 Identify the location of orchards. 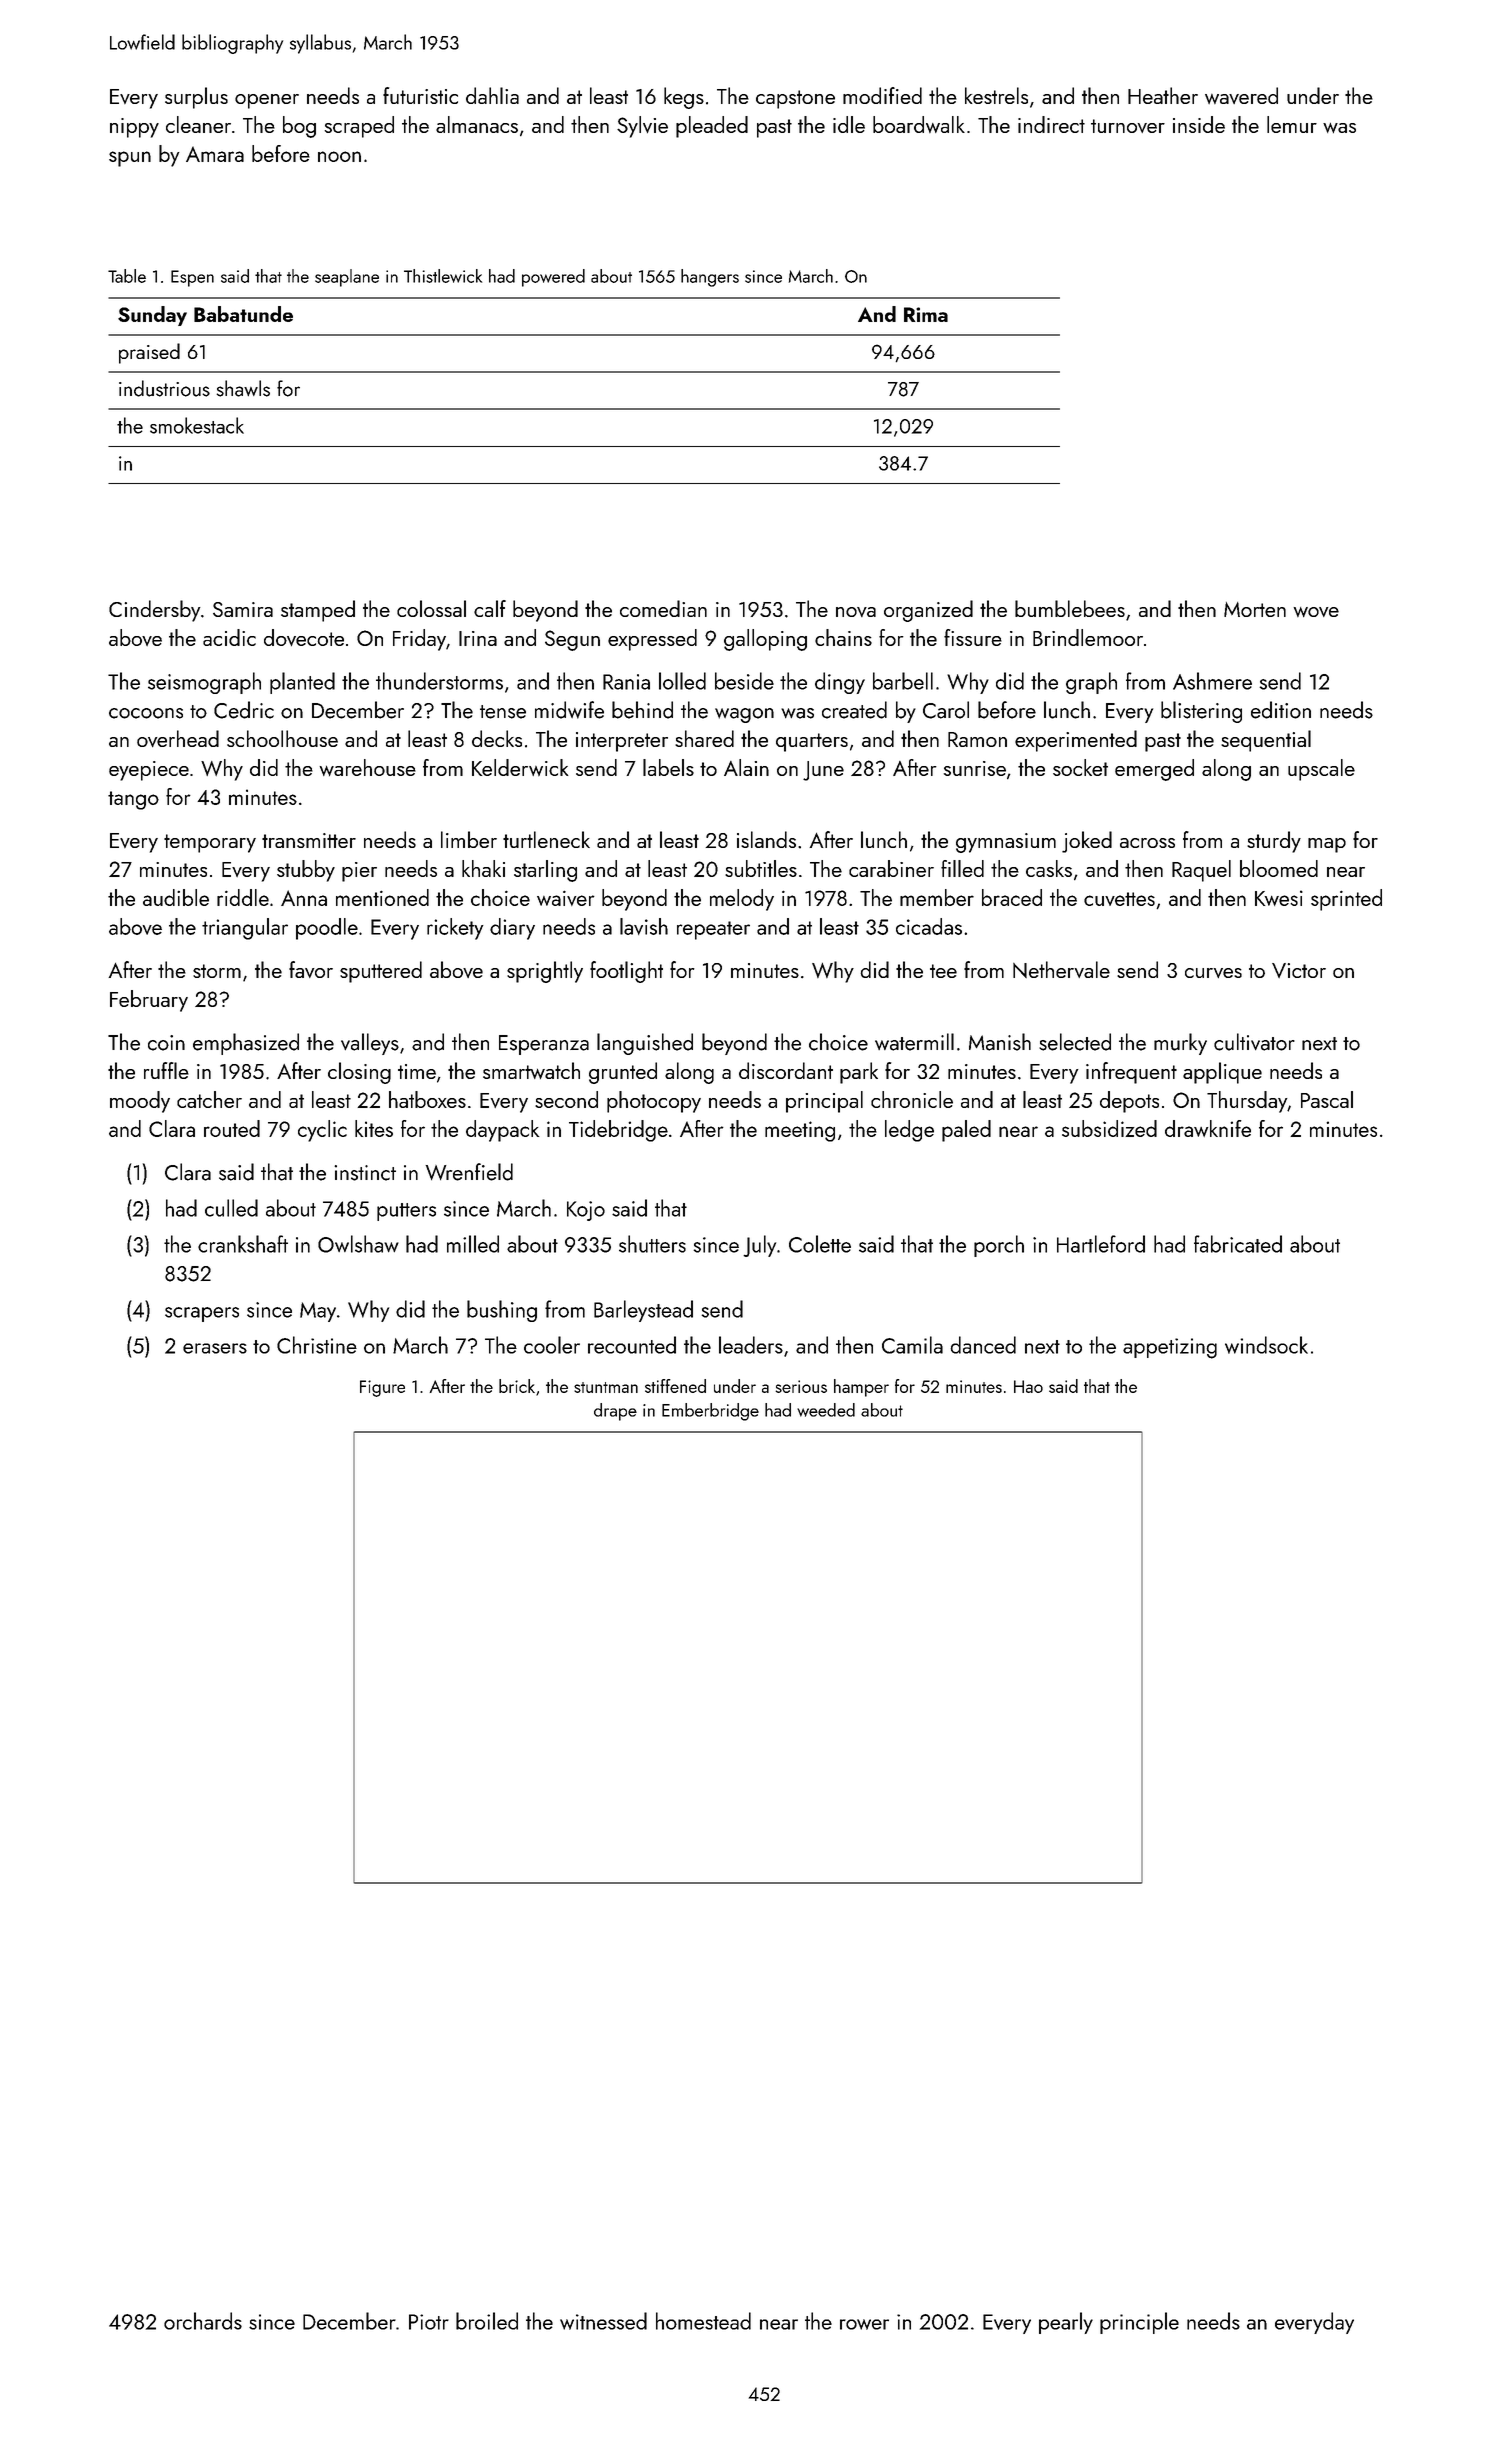
(203, 2321).
